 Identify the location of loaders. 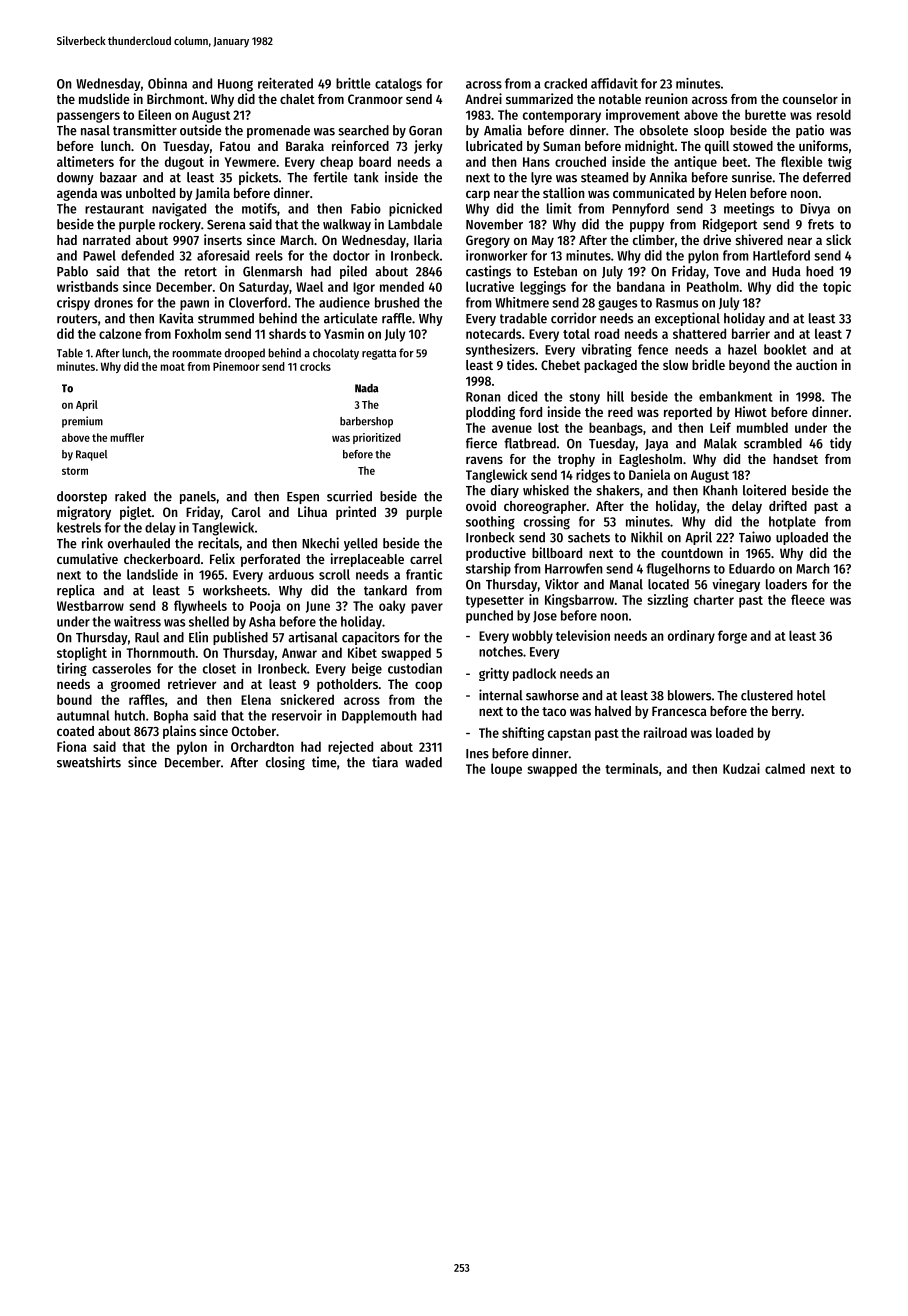
(786, 584).
